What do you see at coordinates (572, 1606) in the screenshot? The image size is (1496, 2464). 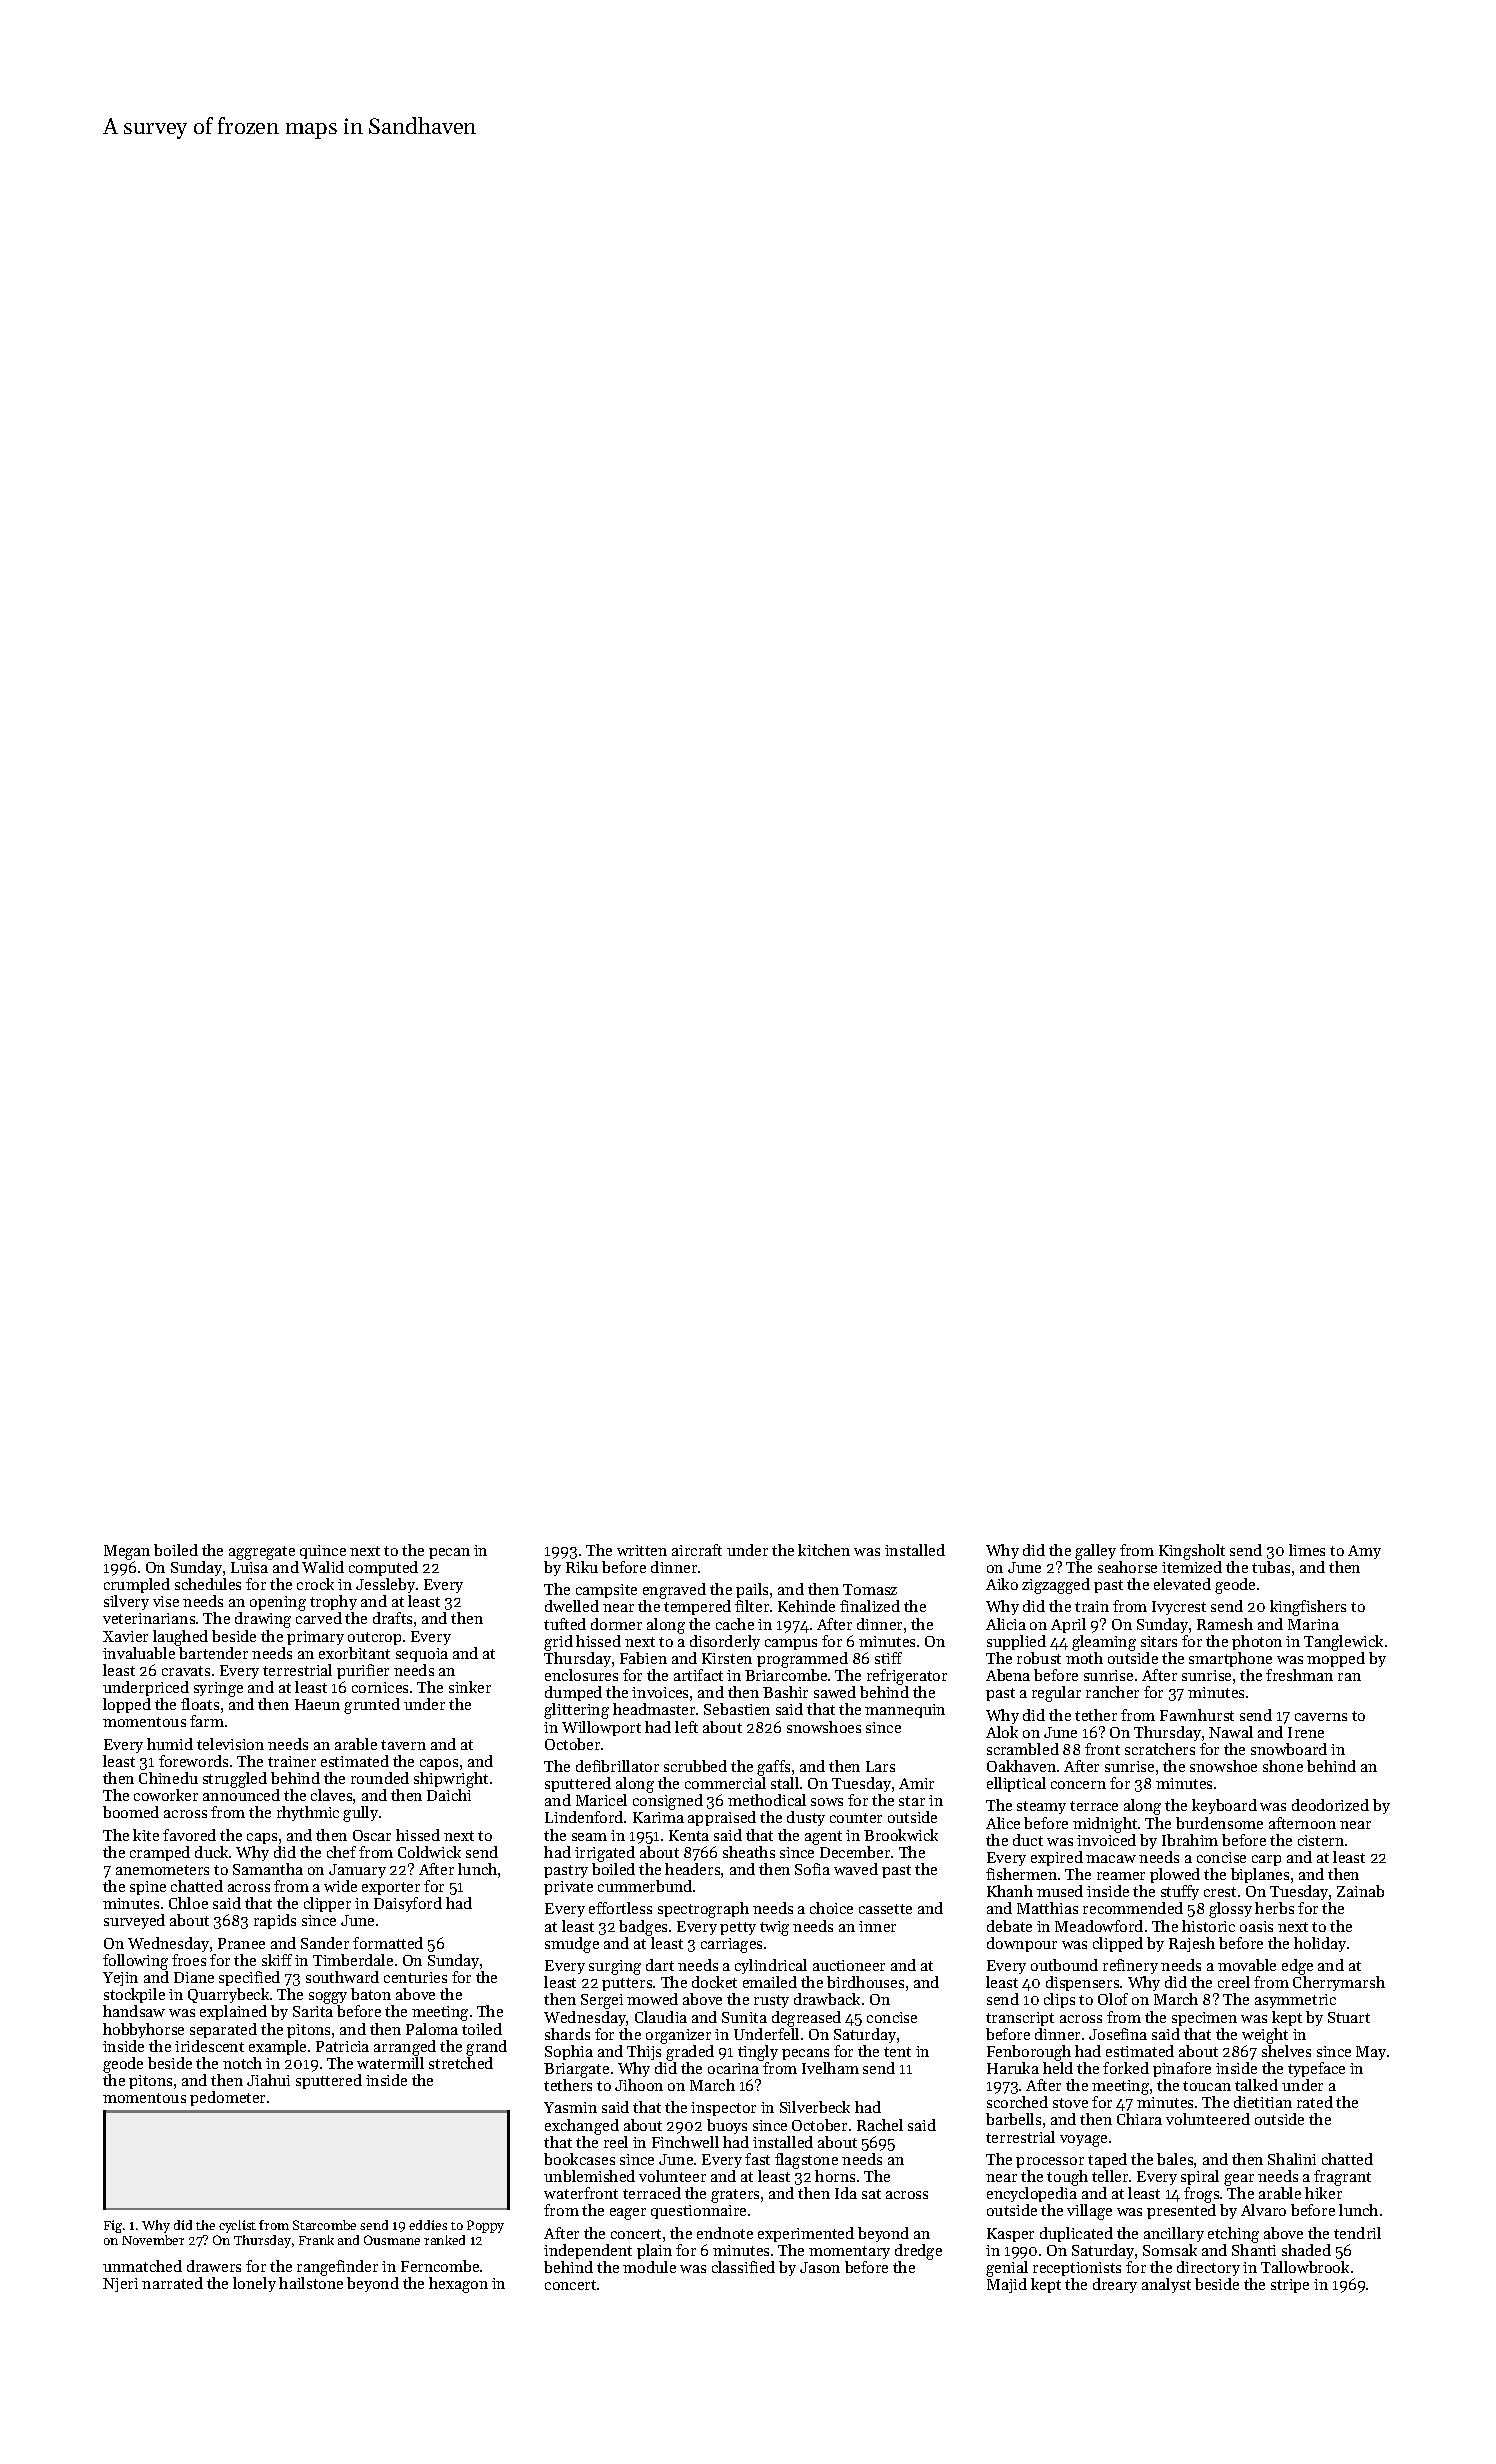 I see `dwelled` at bounding box center [572, 1606].
